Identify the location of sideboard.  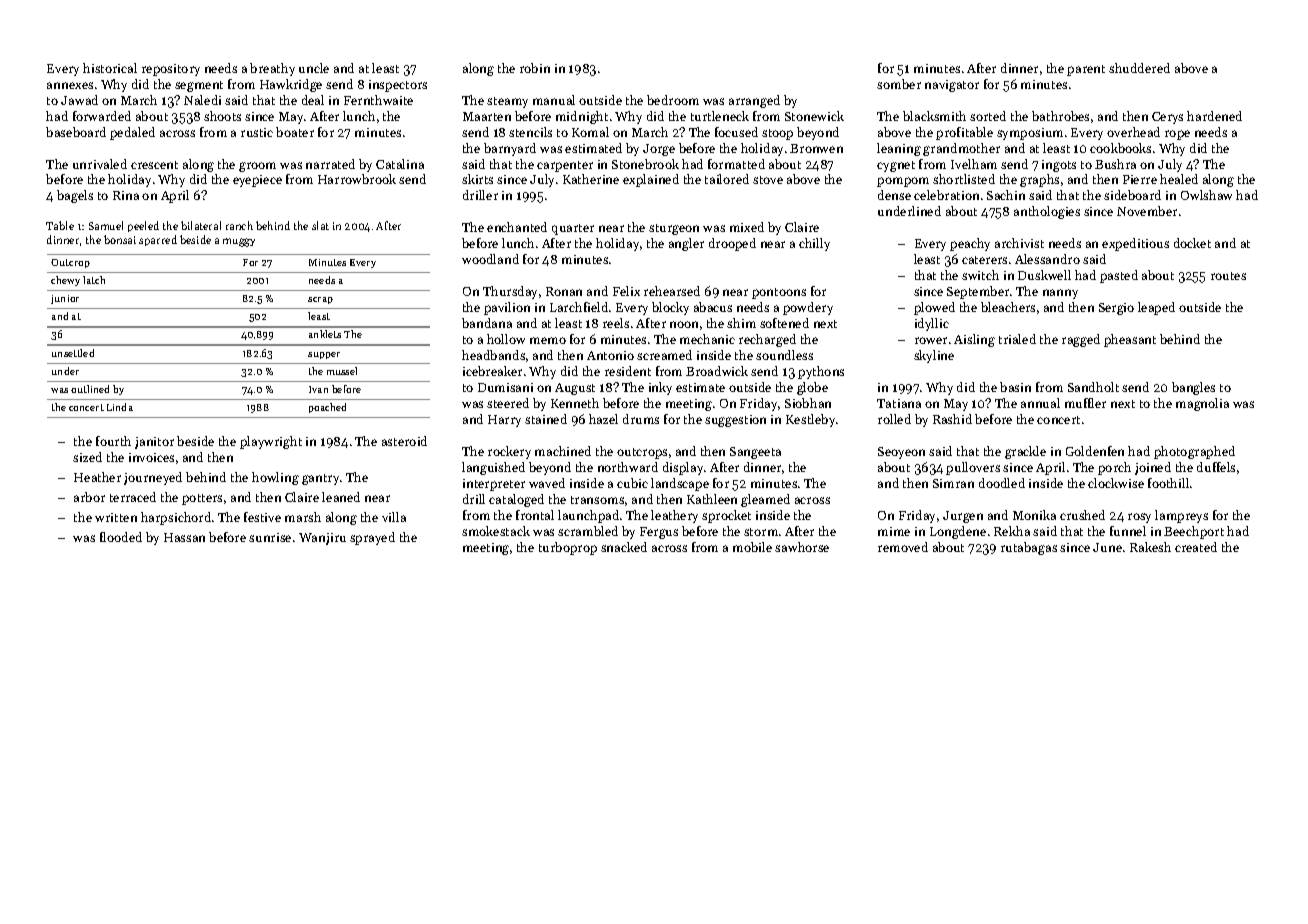
(1132, 195).
